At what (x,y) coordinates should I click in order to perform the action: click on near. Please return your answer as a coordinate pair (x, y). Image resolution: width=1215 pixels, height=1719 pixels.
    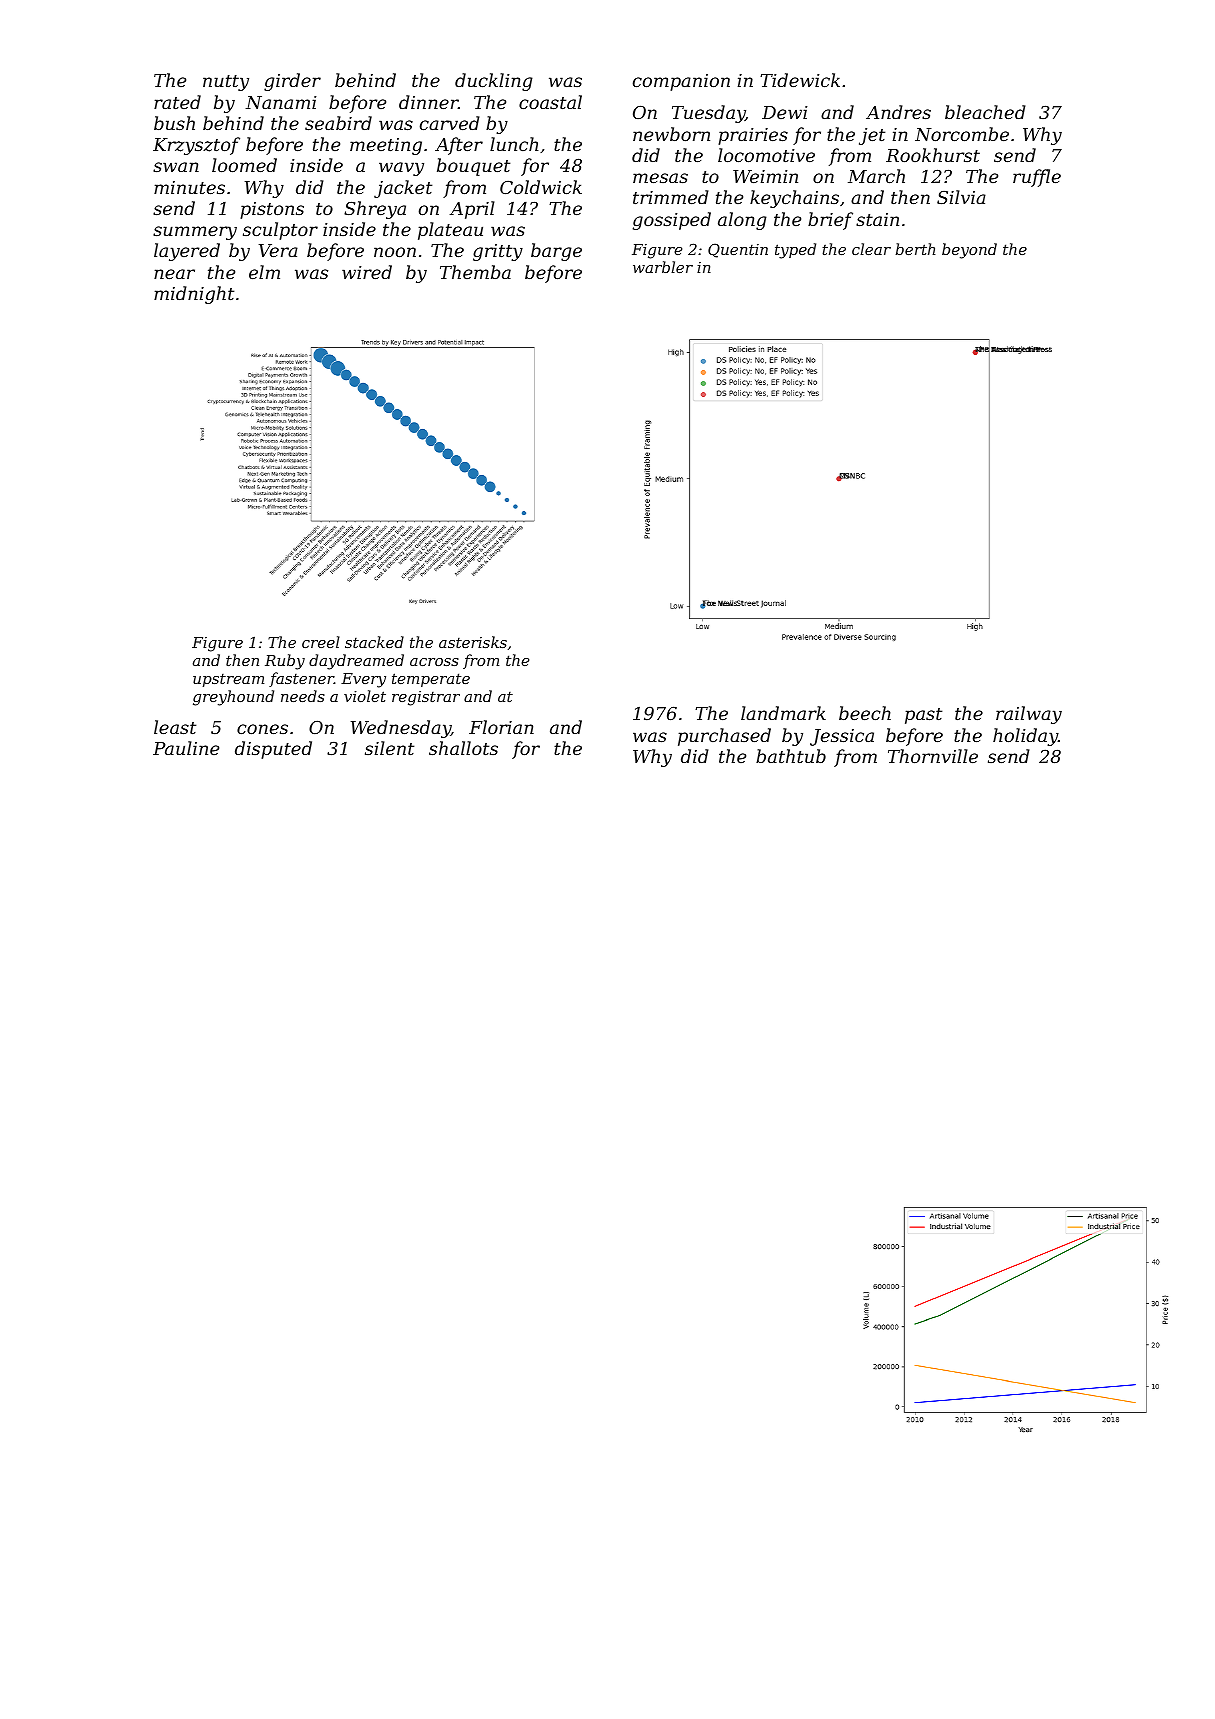
    Looking at the image, I should click on (174, 274).
